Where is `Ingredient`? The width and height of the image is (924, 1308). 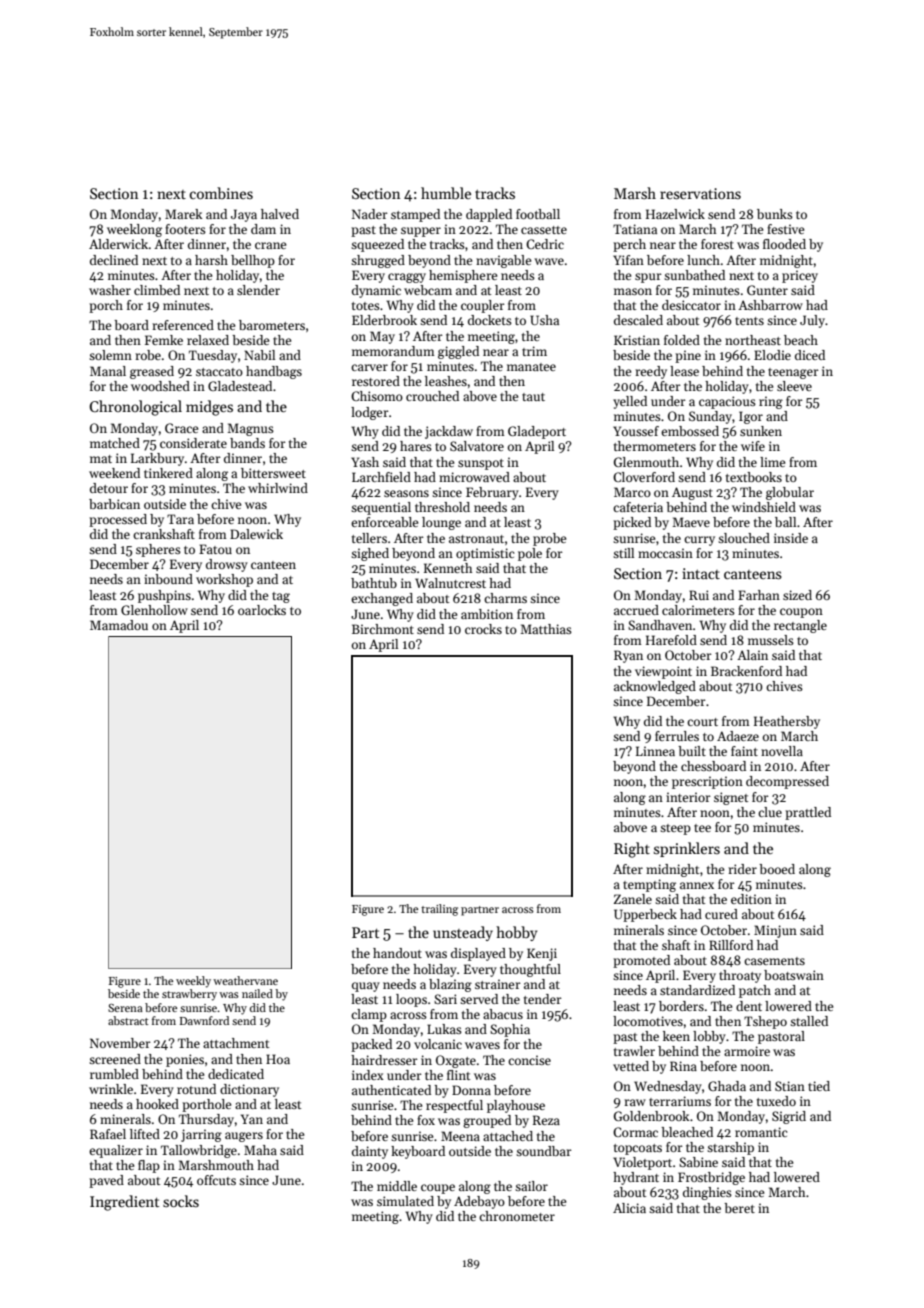 Ingredient is located at coordinates (124, 1203).
